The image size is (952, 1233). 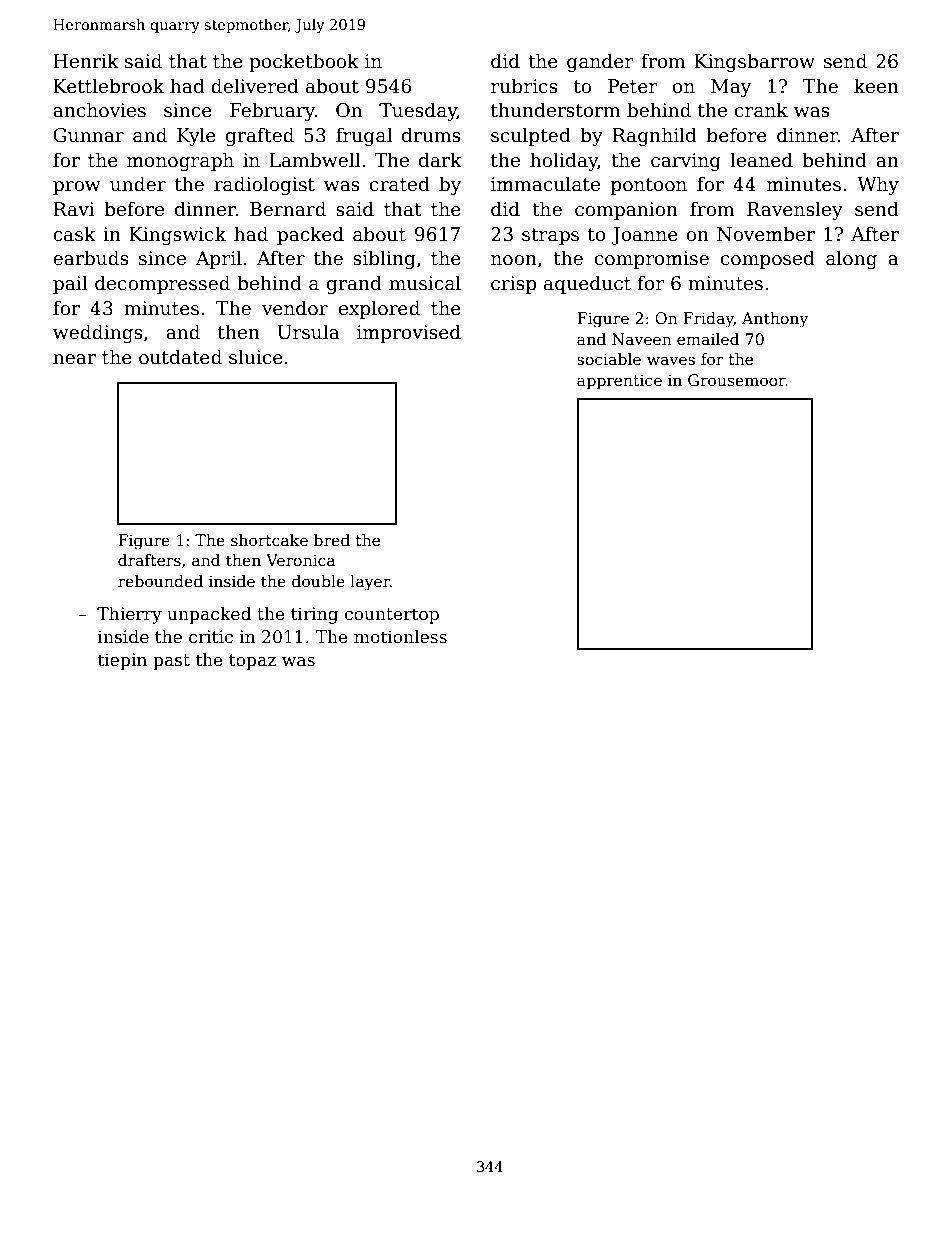 I want to click on motionless, so click(x=400, y=637).
